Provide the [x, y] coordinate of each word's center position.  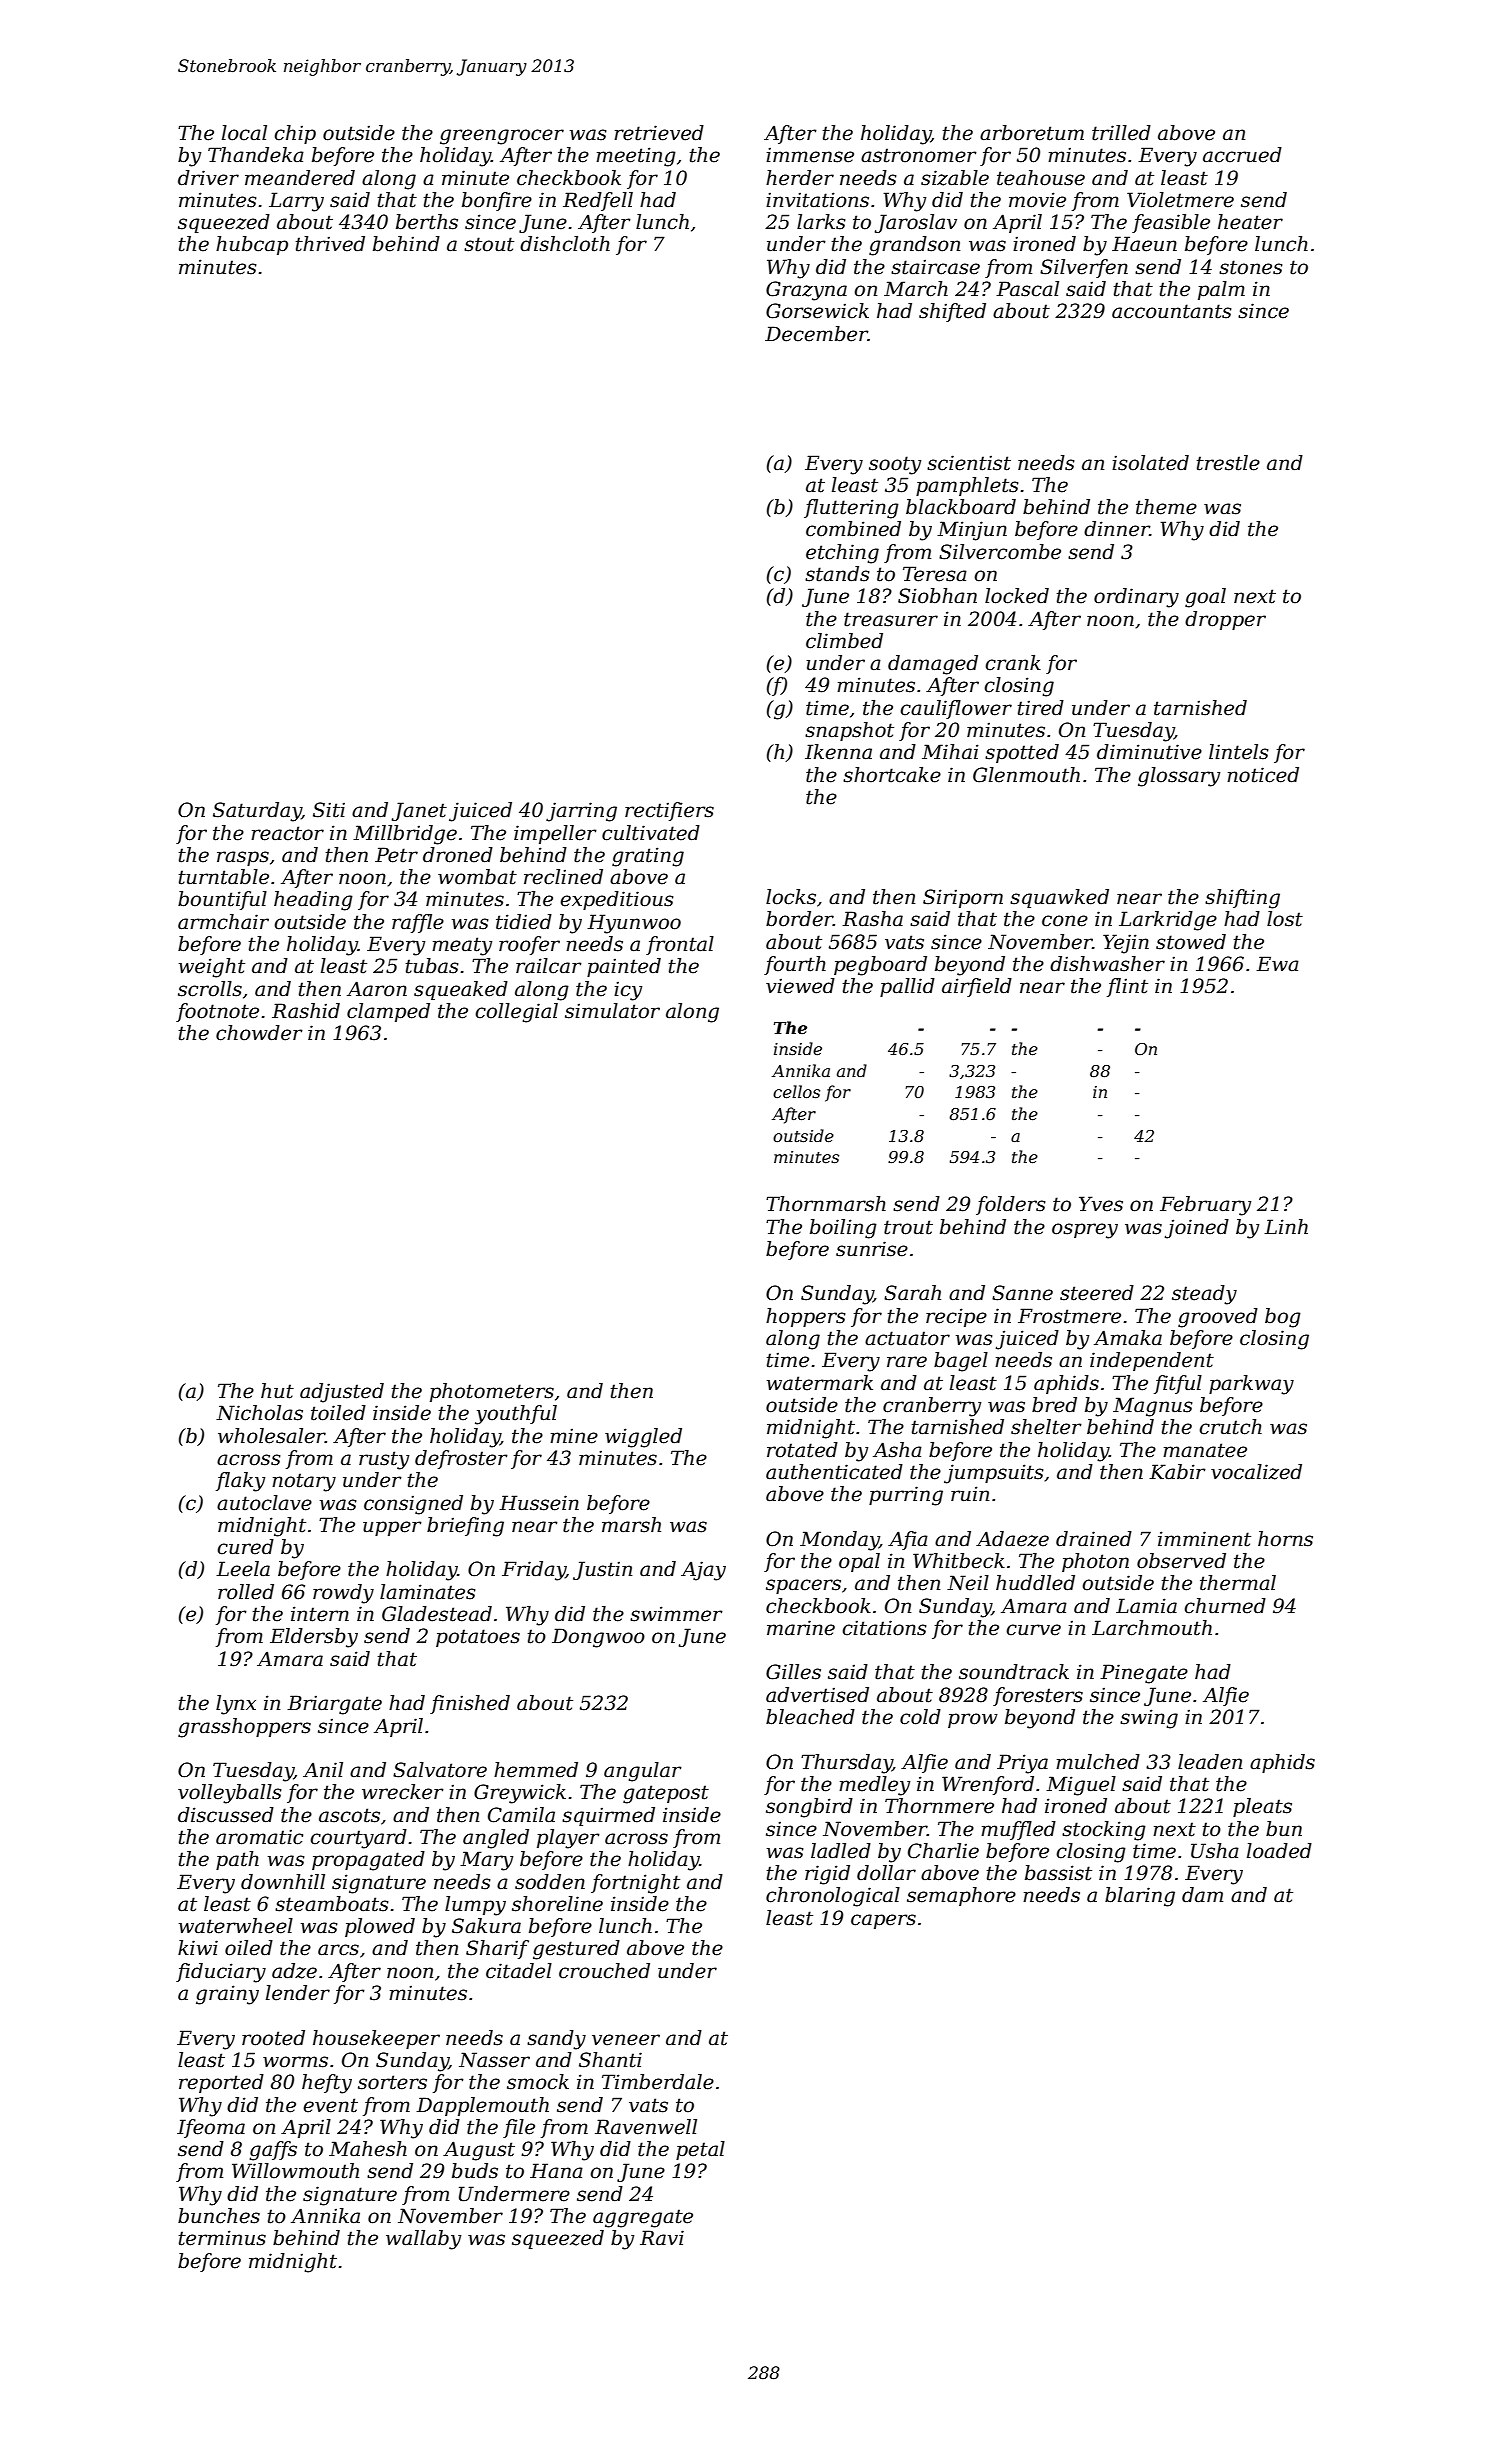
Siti [329, 810]
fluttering [851, 509]
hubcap [252, 245]
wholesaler [271, 1436]
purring [906, 1496]
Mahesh [368, 2149]
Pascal [1027, 289]
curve [1033, 1630]
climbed [844, 641]
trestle [1228, 463]
